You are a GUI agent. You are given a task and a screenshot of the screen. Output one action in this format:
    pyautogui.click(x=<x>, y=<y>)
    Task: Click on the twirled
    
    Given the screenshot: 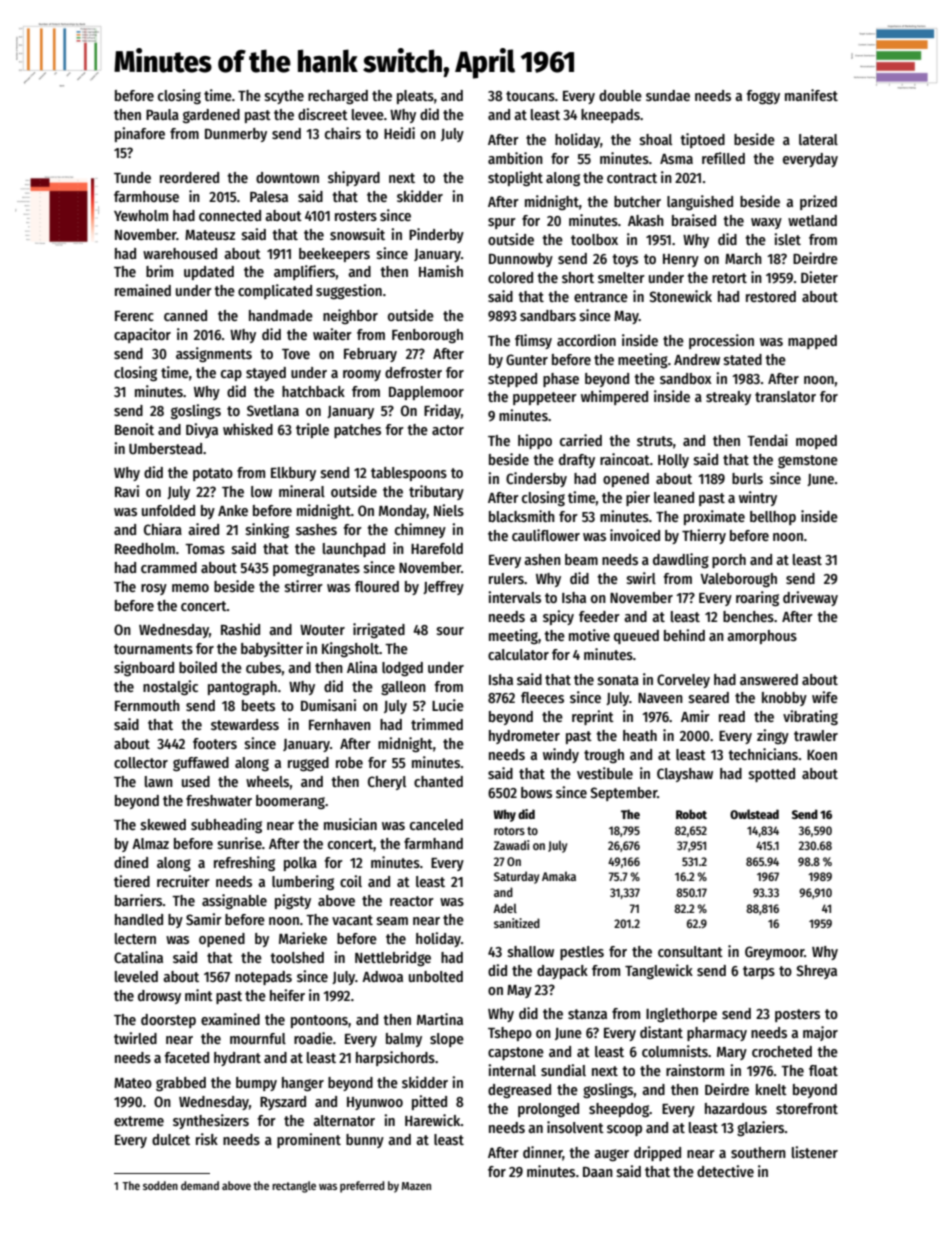 What is the action you would take?
    pyautogui.click(x=135, y=1038)
